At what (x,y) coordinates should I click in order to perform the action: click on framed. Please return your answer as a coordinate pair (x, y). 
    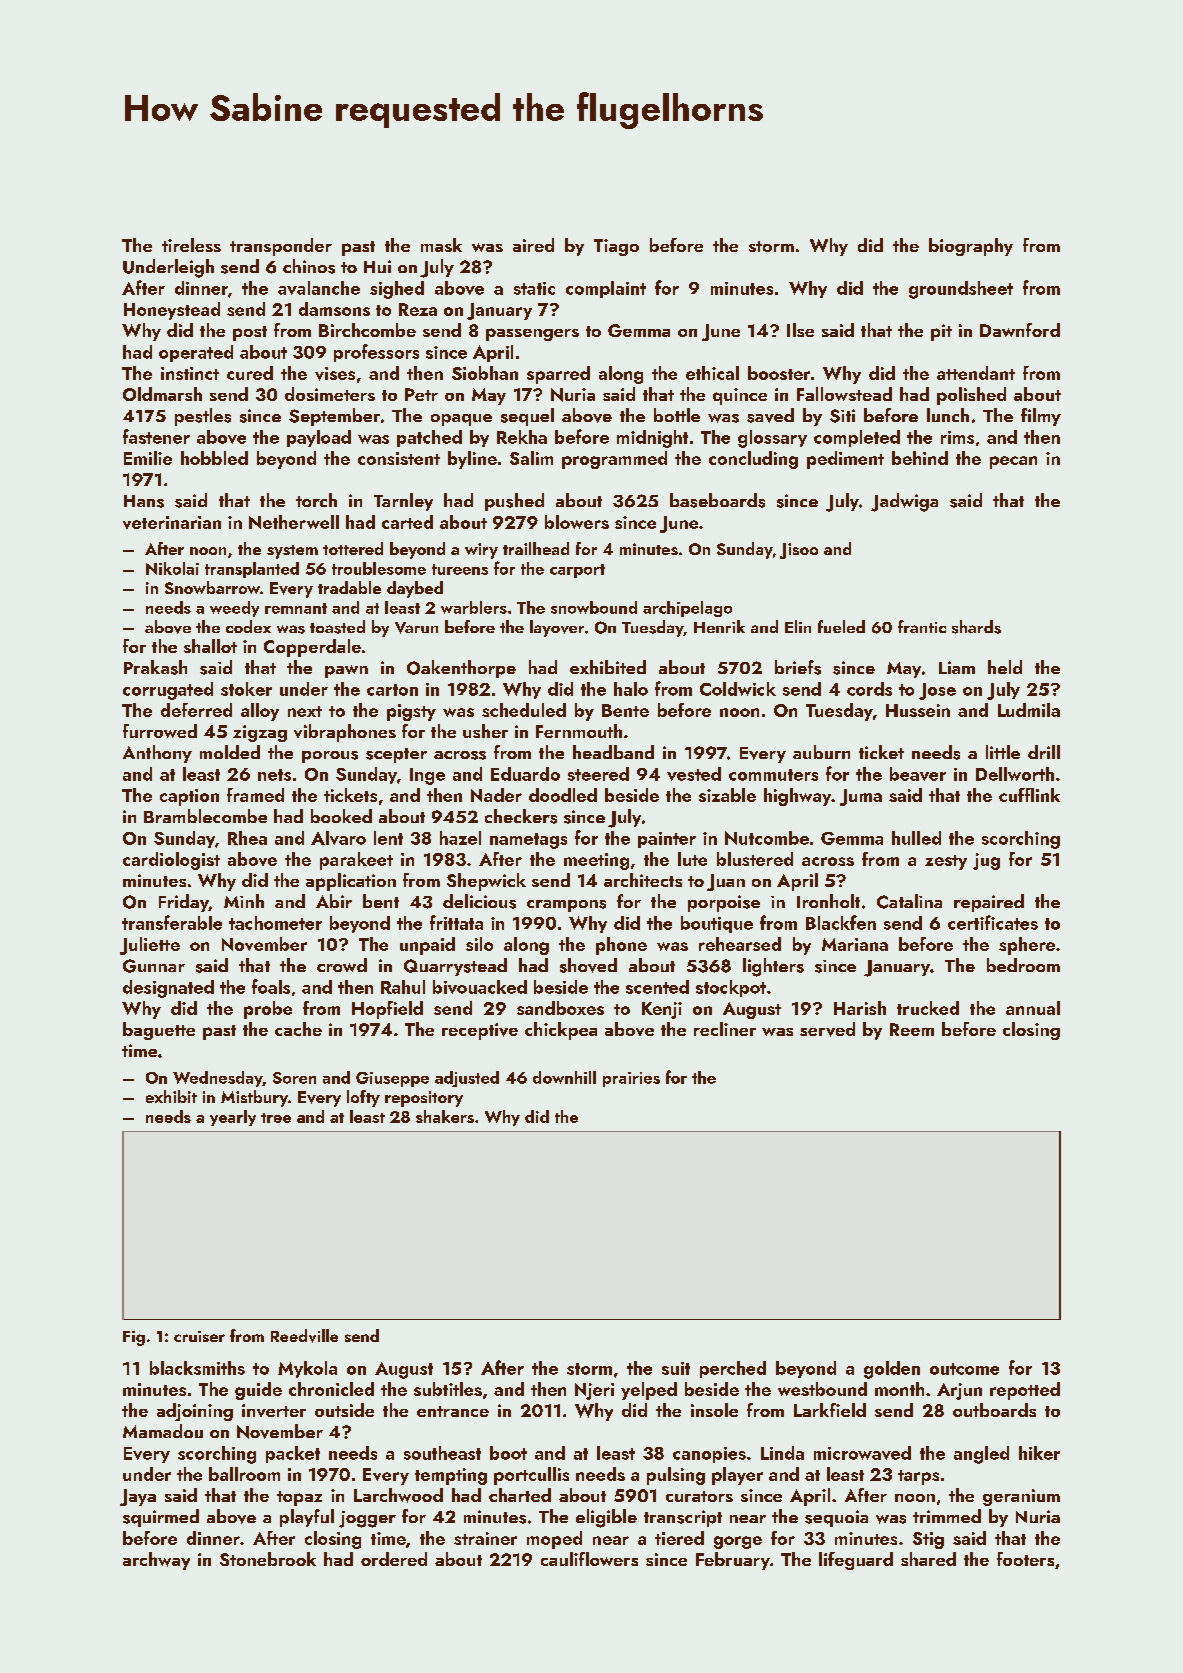
    Looking at the image, I should click on (255, 795).
